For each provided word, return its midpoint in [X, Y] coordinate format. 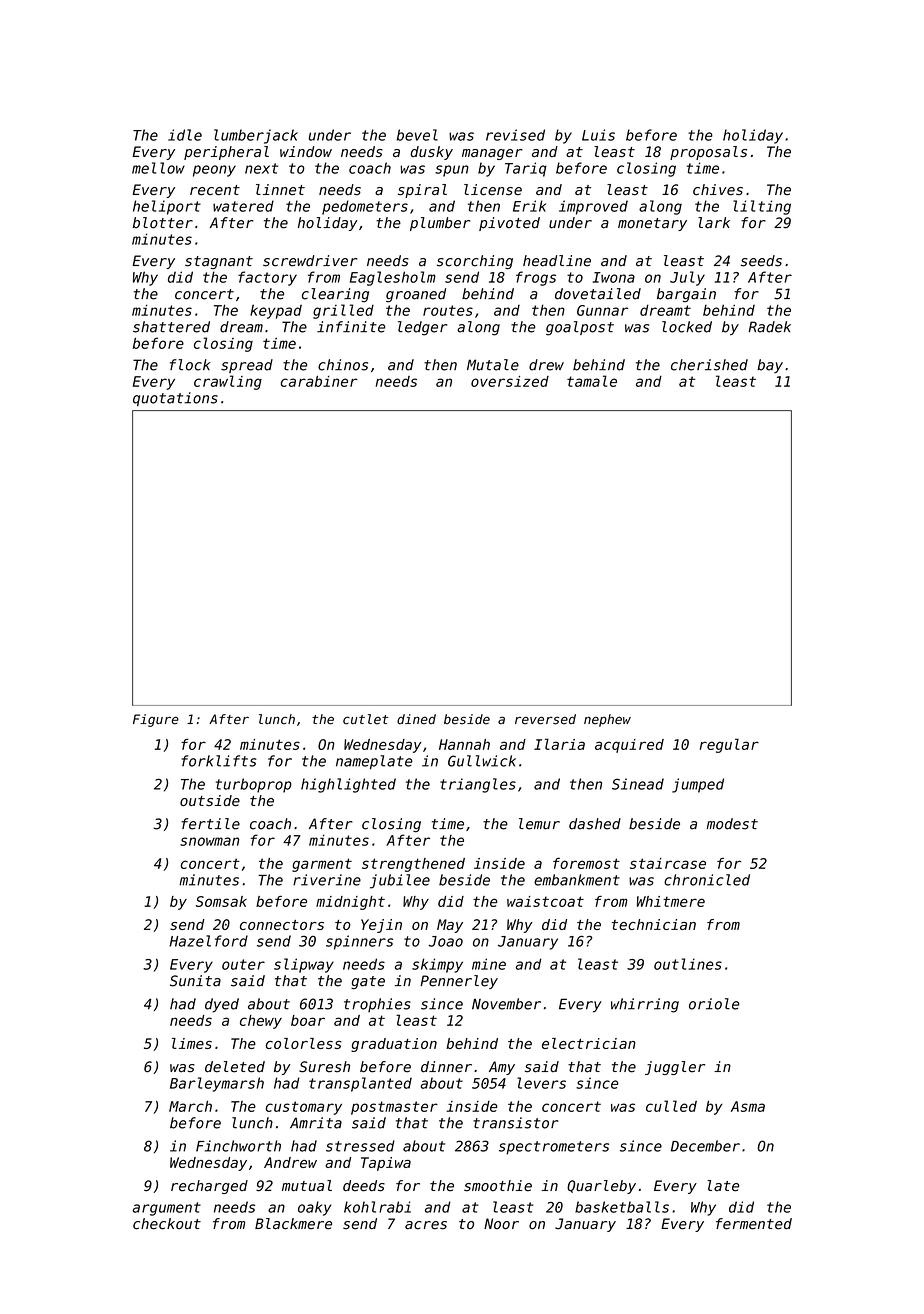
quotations [175, 399]
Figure [156, 720]
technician [654, 924]
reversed [545, 719]
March [190, 1106]
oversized [510, 381]
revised [515, 135]
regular [729, 745]
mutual [307, 1186]
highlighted [348, 785]
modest [732, 824]
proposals [708, 153]
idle [185, 135]
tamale [592, 381]
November [506, 1004]
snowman [209, 841]
